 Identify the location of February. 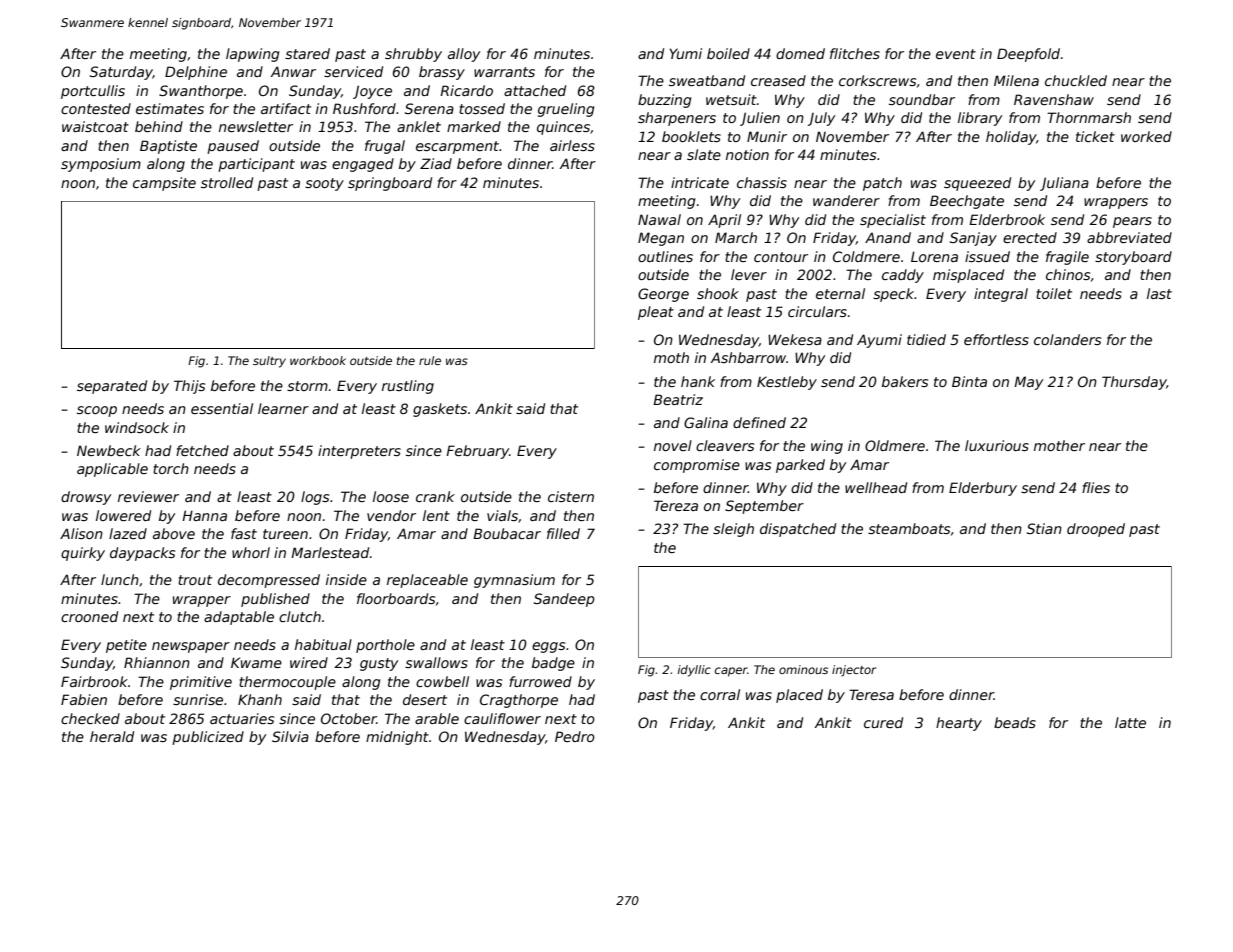
(477, 452).
